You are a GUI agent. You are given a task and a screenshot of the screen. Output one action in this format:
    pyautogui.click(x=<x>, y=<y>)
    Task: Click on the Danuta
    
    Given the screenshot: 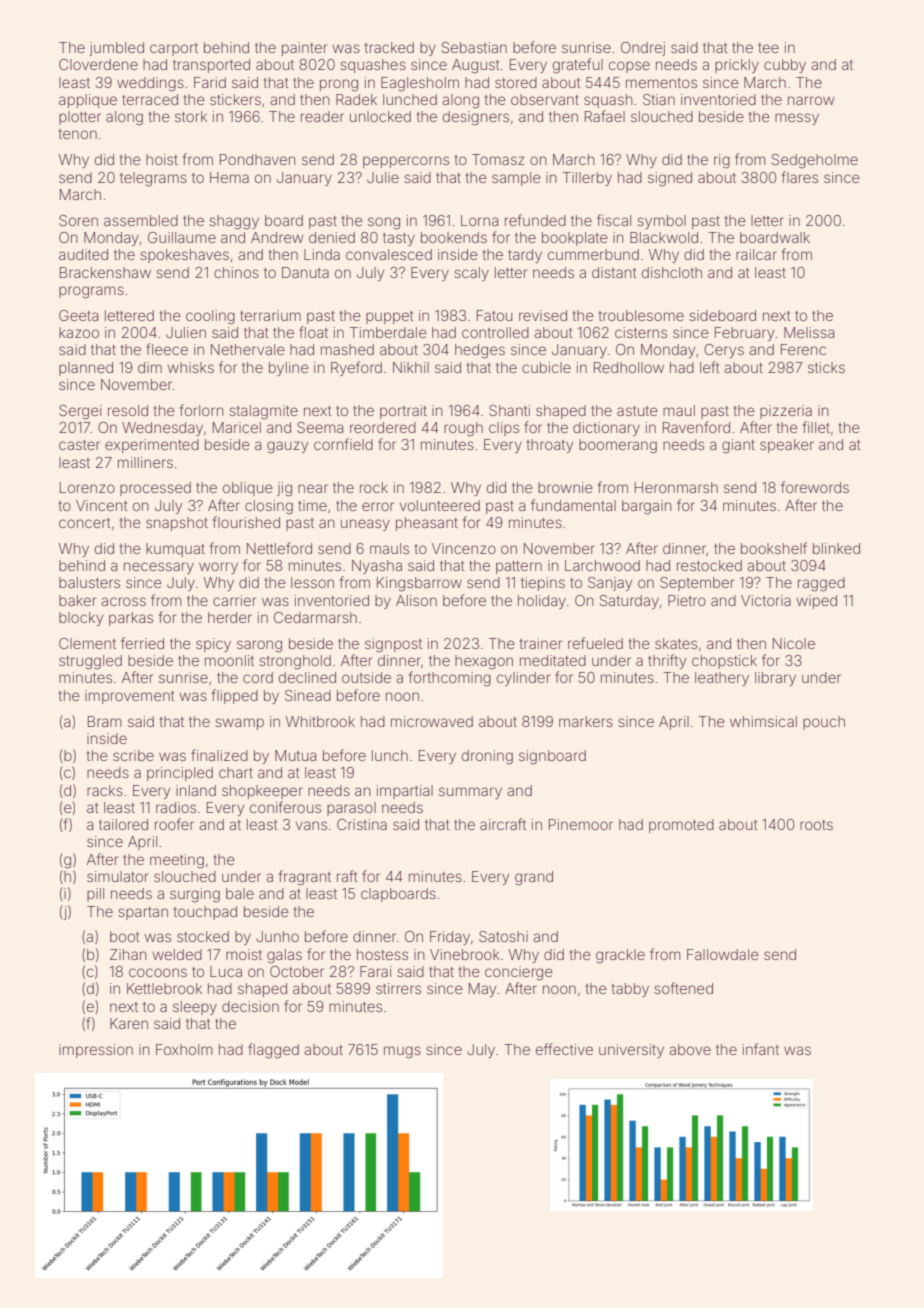 What is the action you would take?
    pyautogui.click(x=305, y=272)
